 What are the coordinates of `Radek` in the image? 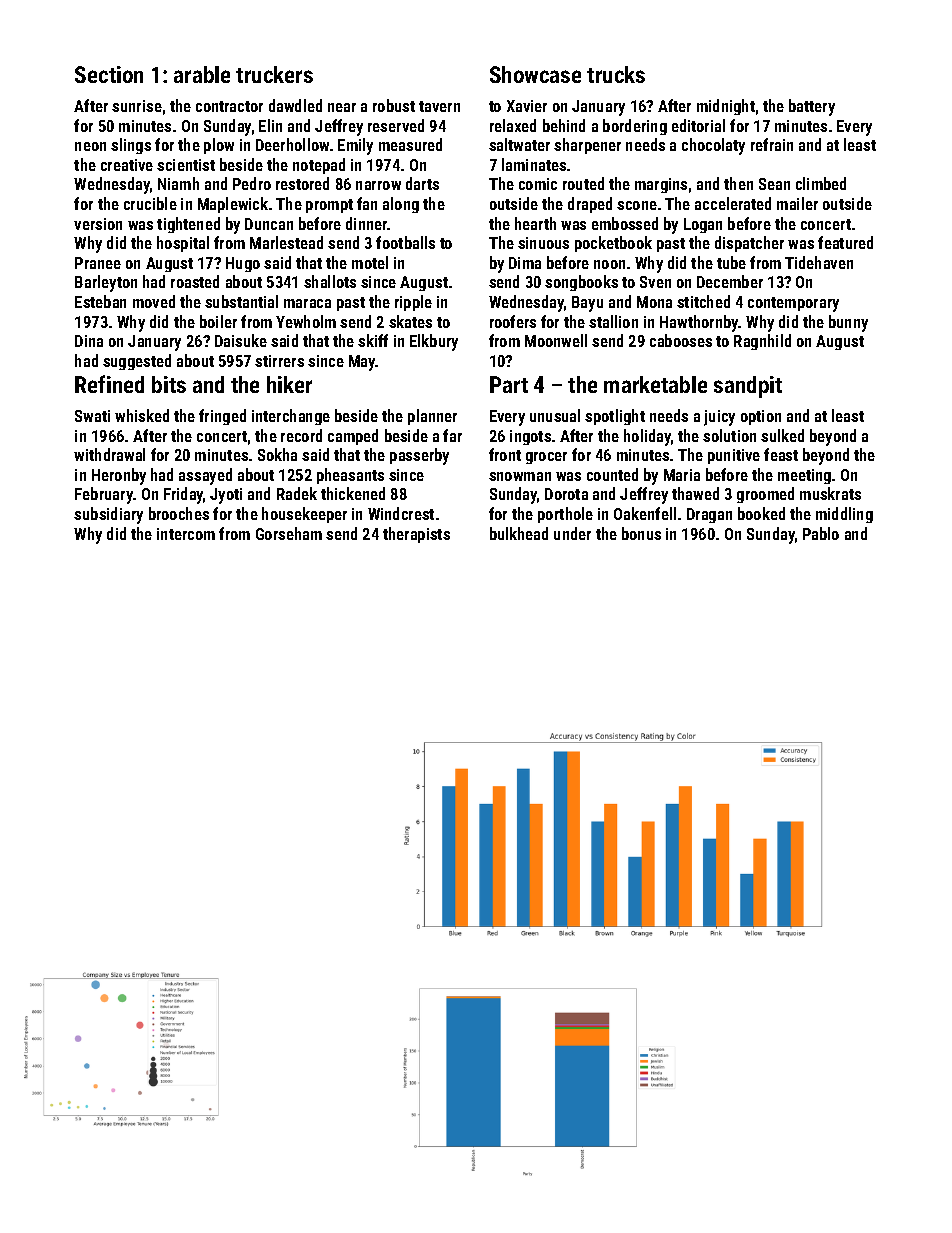 It's located at (297, 493).
